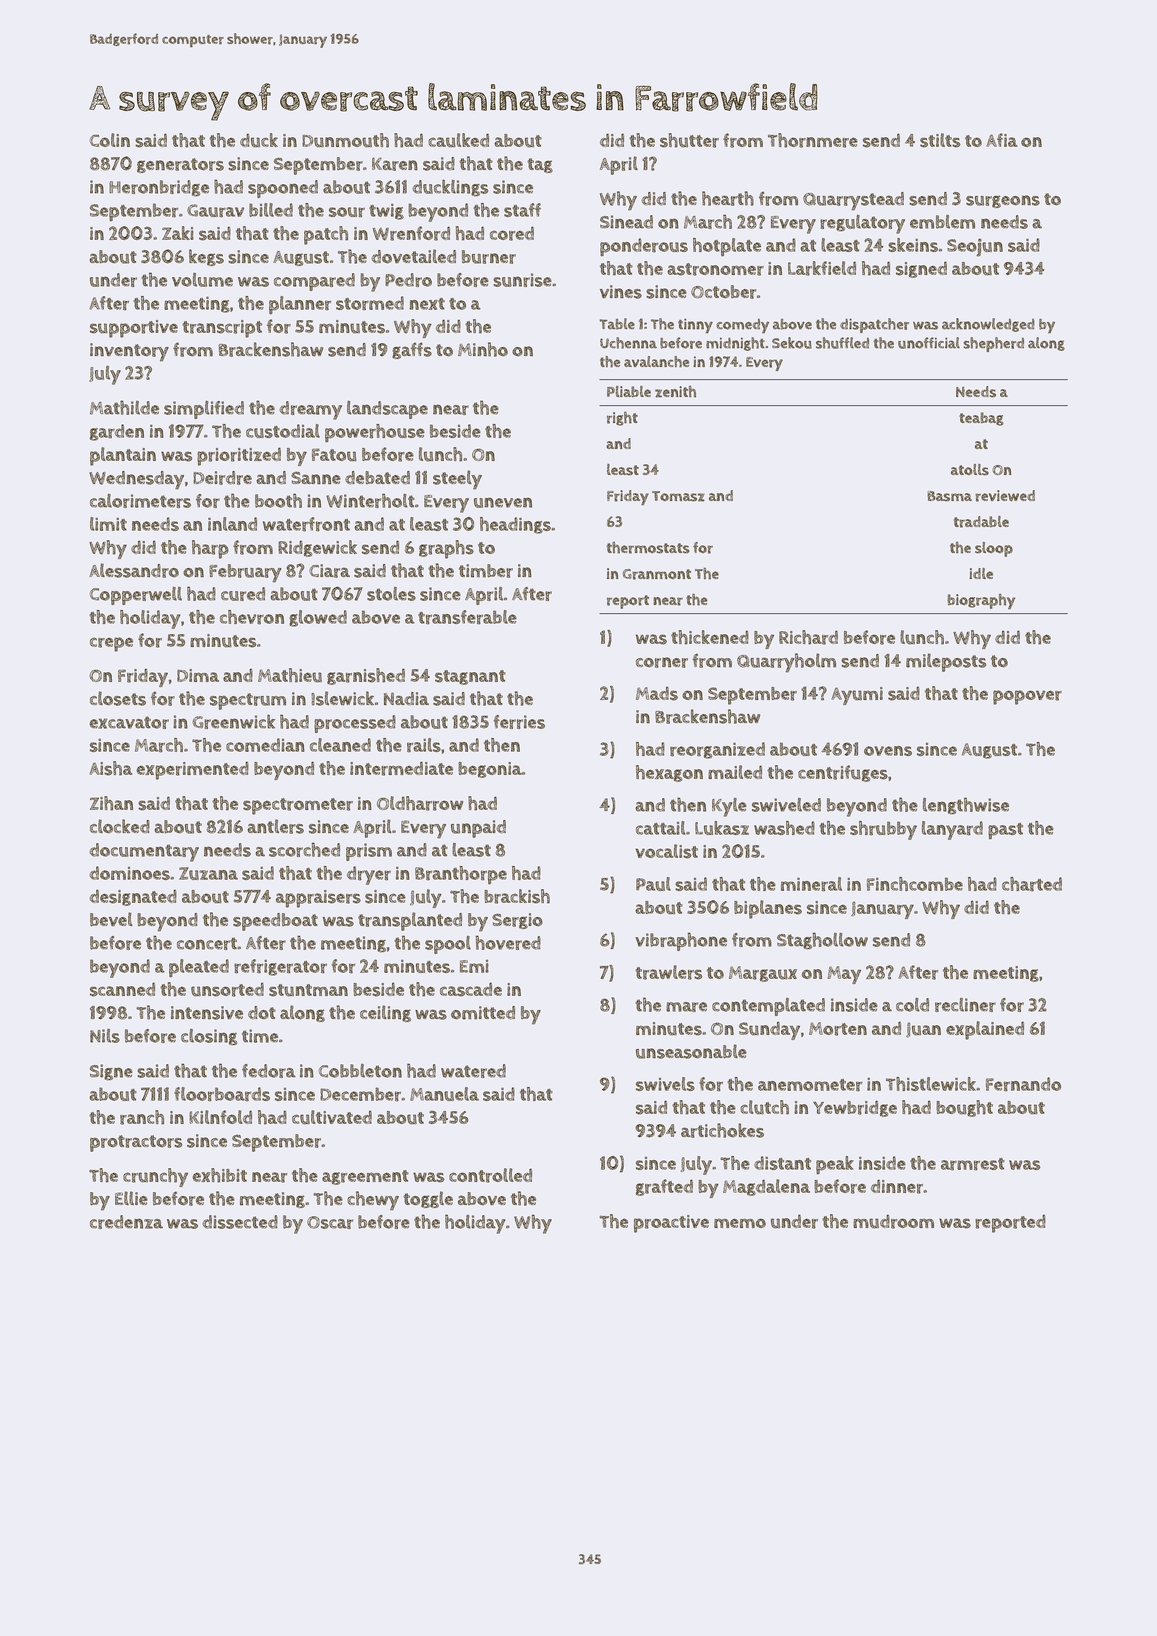  Describe the element at coordinates (657, 693) in the screenshot. I see `Mads` at that location.
